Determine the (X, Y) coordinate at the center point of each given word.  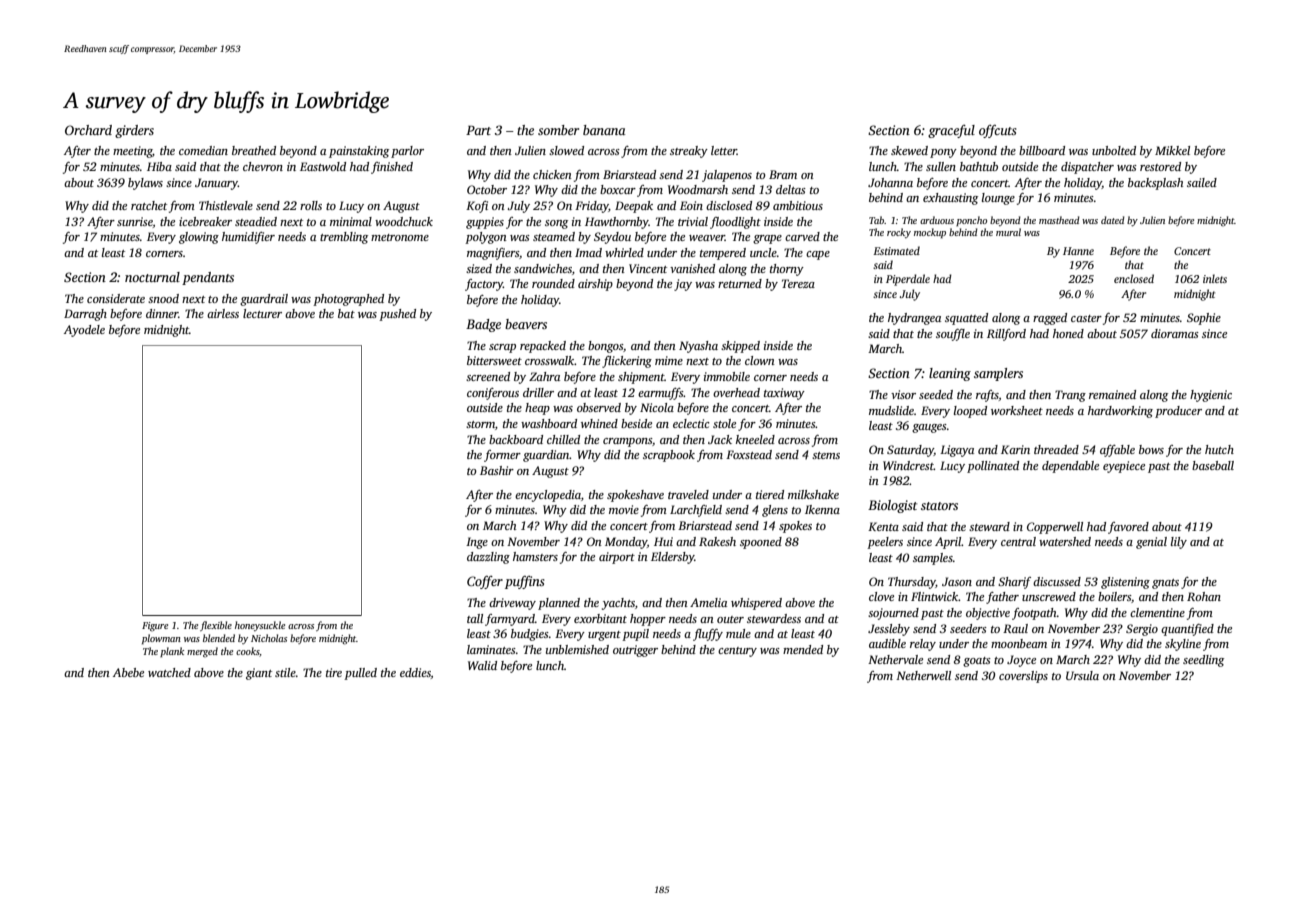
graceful (951, 131)
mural (1008, 232)
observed (599, 407)
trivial (693, 221)
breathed (254, 150)
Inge (477, 543)
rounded (553, 283)
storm (480, 424)
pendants (208, 278)
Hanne (1078, 251)
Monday (626, 543)
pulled (360, 674)
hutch (1219, 449)
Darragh (85, 315)
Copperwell (1055, 528)
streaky (689, 152)
